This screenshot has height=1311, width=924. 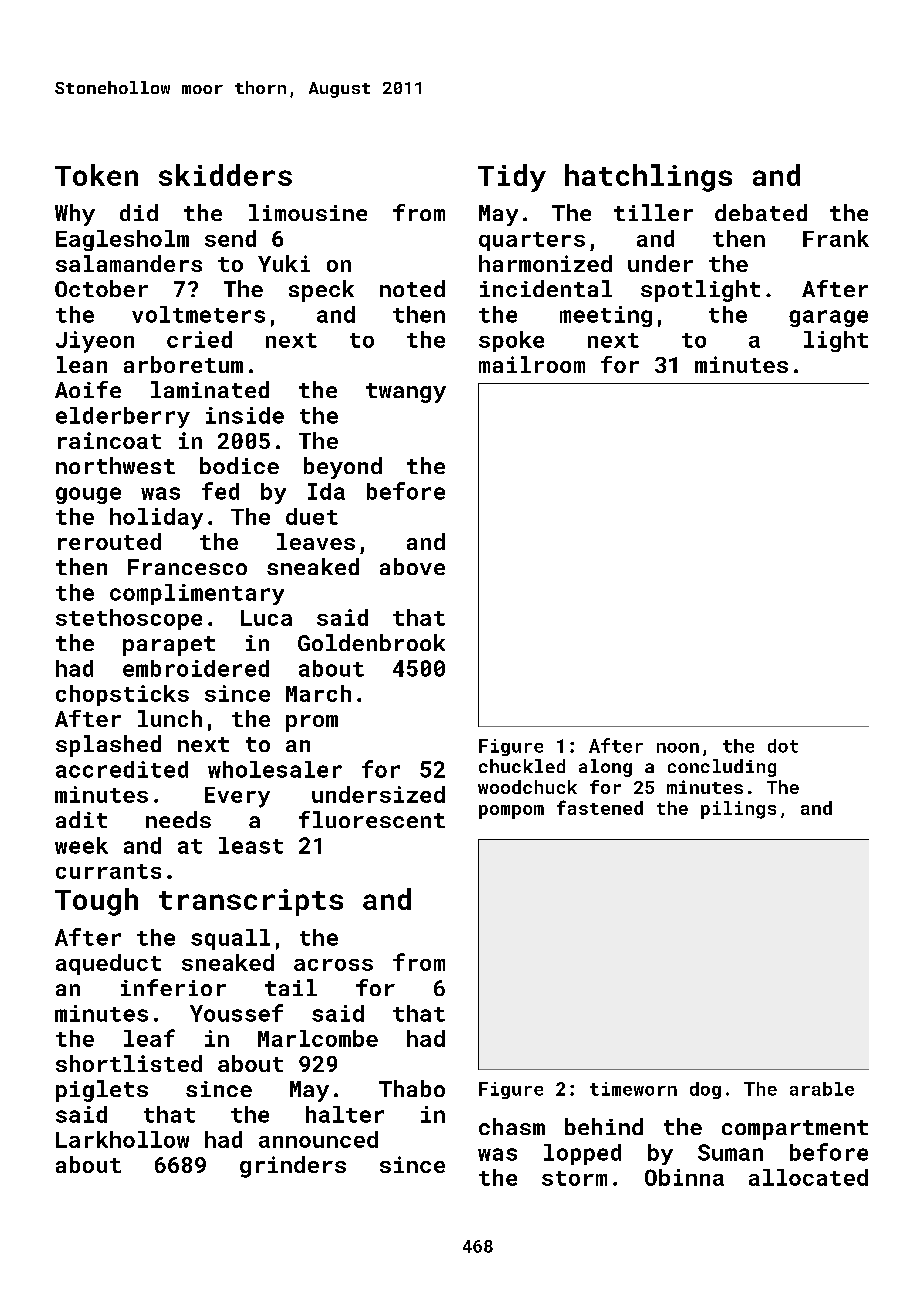 What do you see at coordinates (108, 964) in the screenshot?
I see `aqueduct` at bounding box center [108, 964].
